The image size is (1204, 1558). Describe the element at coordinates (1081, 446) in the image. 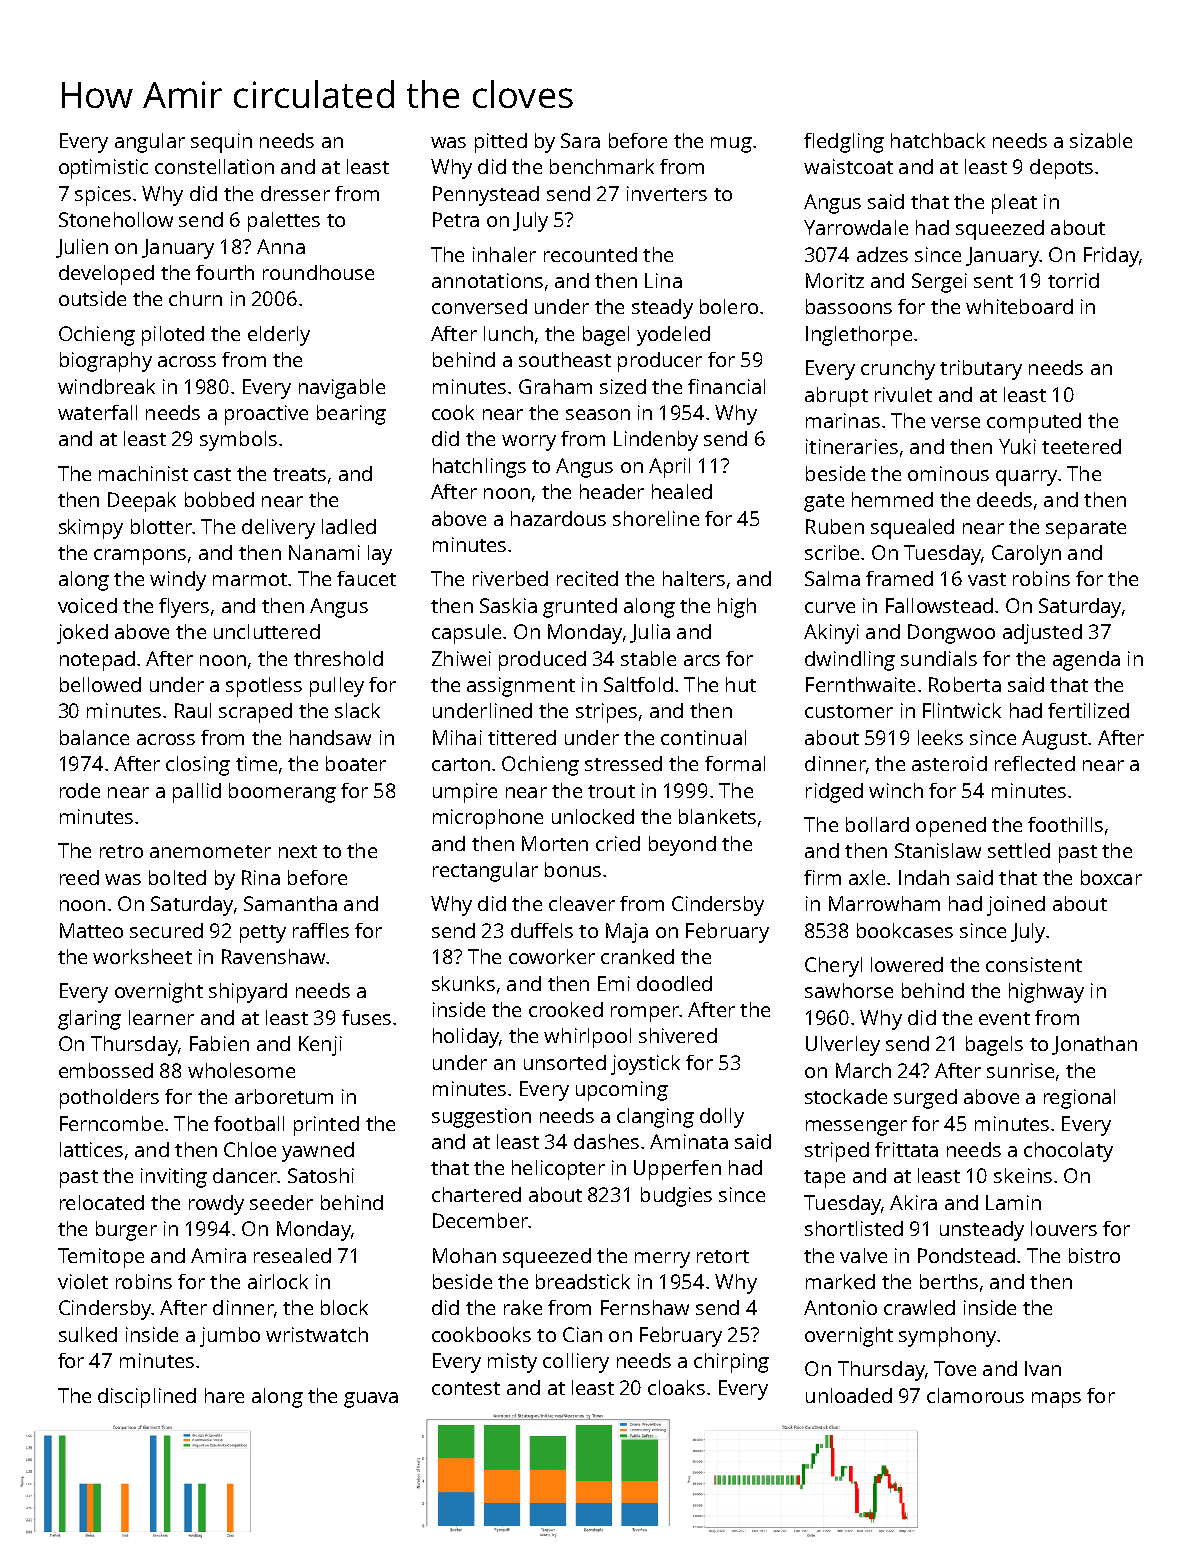

I see `teetered` at that location.
